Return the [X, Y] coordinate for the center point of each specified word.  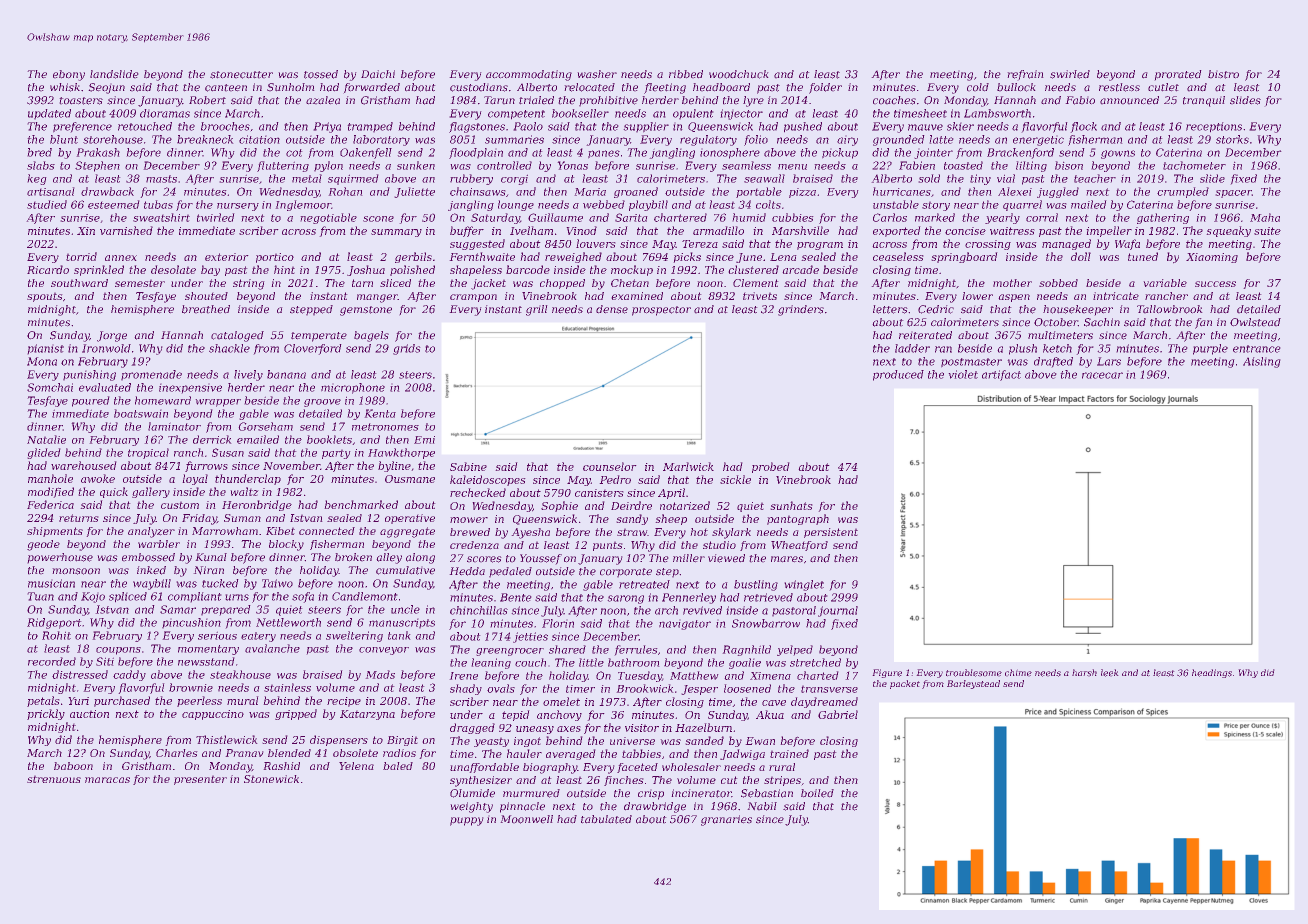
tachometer [1194, 165]
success [1215, 284]
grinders [801, 310]
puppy [467, 821]
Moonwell [526, 819]
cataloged [237, 336]
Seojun [106, 88]
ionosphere [730, 153]
